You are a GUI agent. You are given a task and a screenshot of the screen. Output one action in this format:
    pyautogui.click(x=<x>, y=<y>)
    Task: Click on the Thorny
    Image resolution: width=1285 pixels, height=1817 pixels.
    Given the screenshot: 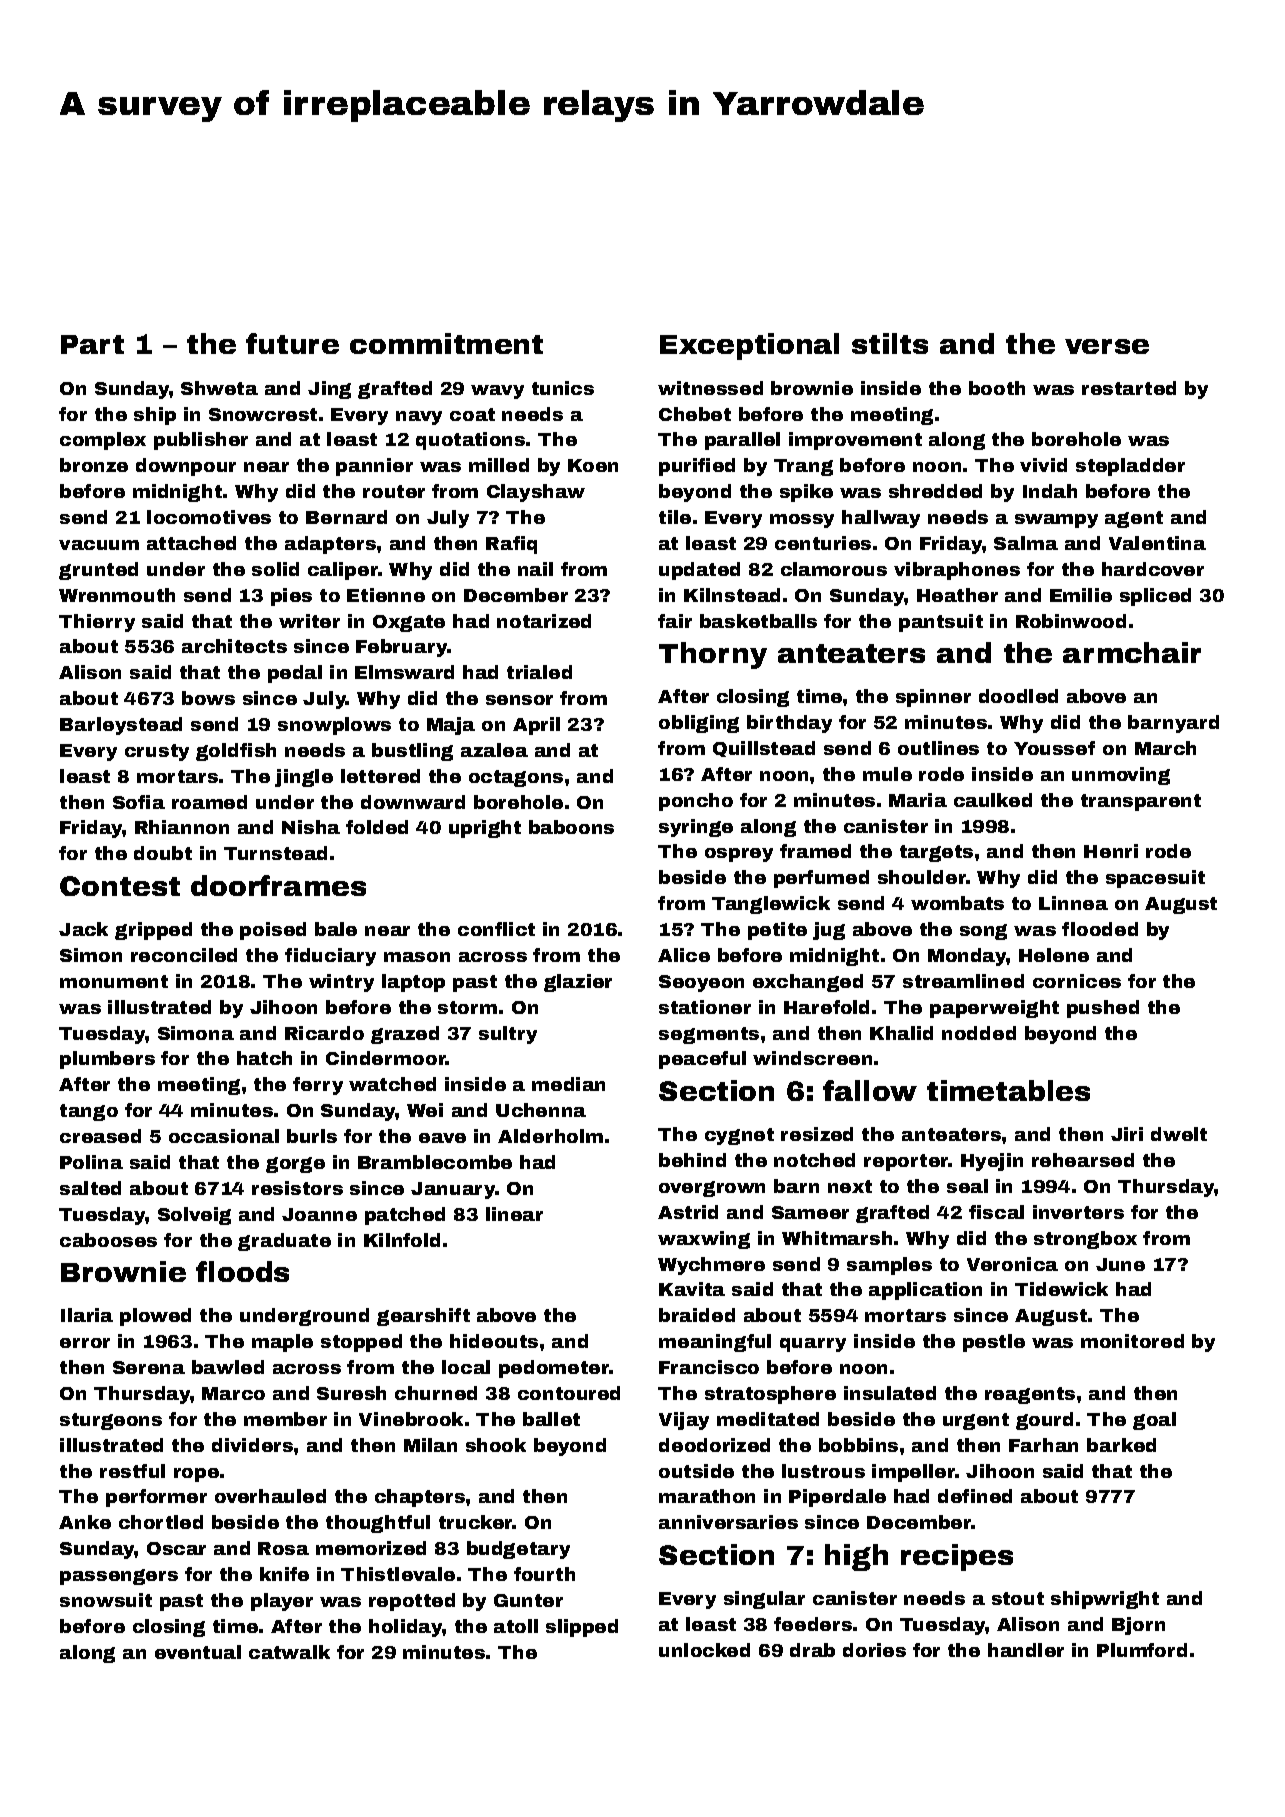 What is the action you would take?
    pyautogui.click(x=713, y=655)
